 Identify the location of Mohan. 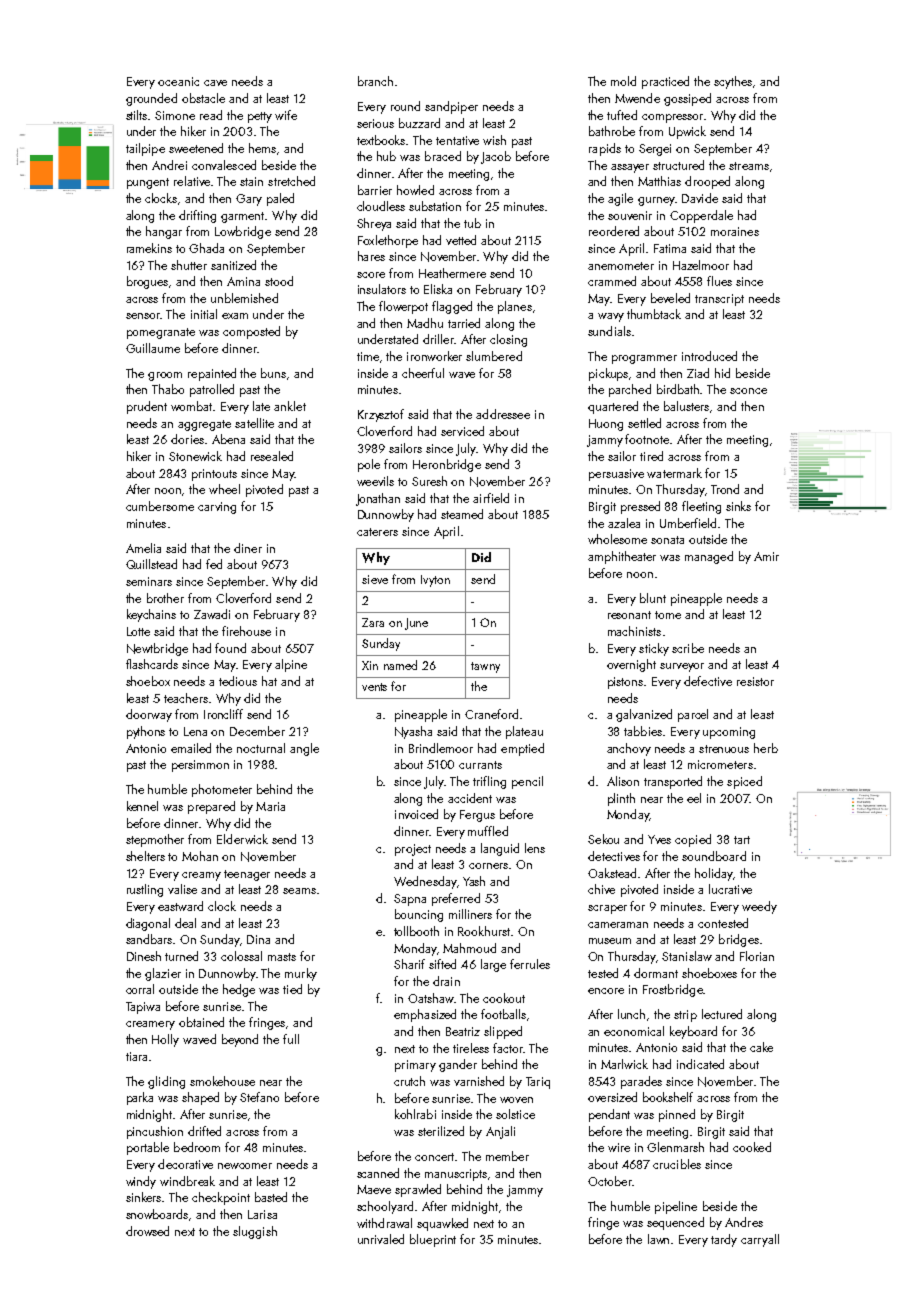
(200, 856).
